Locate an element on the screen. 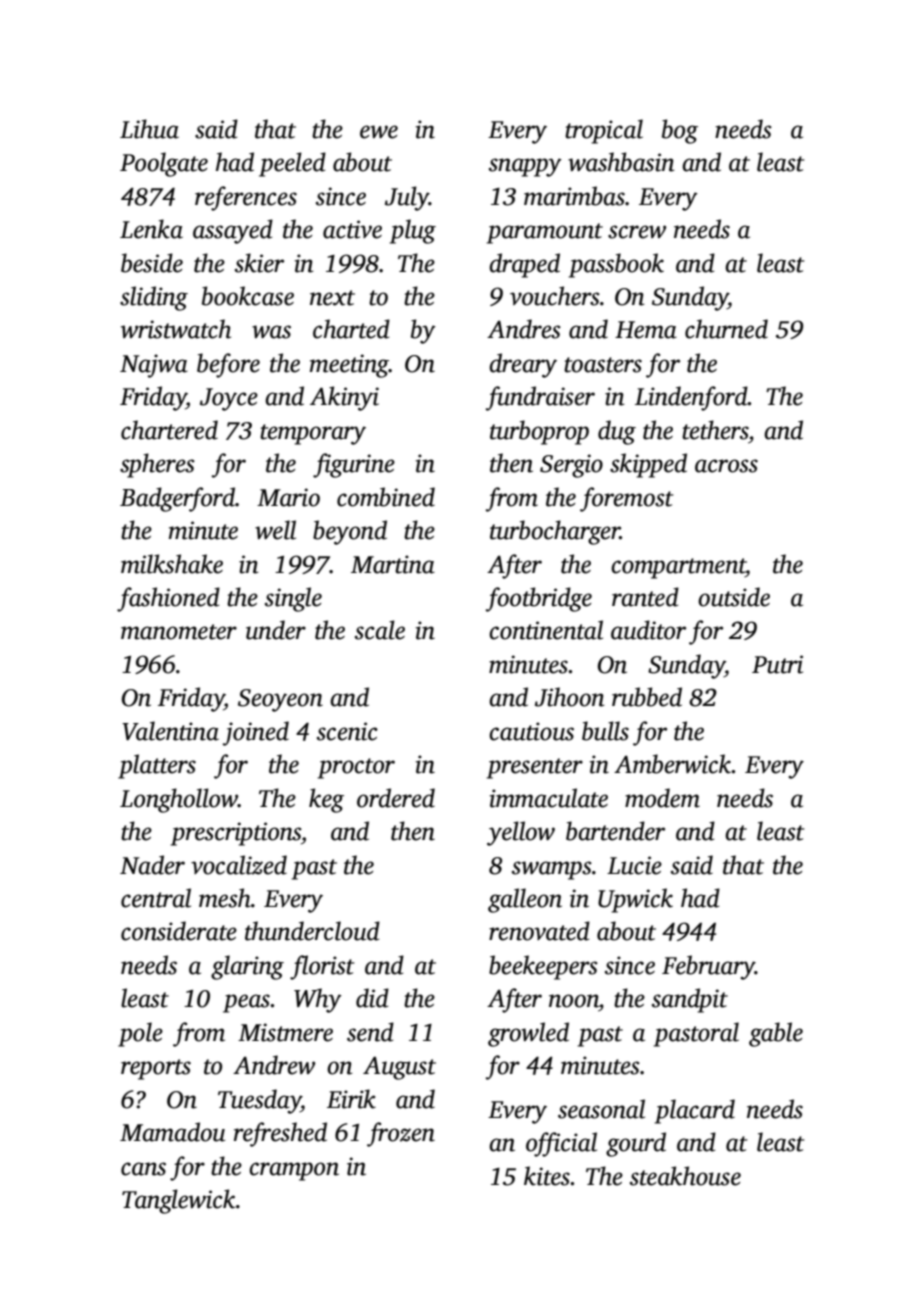 This screenshot has width=924, height=1311. Lihua is located at coordinates (149, 129).
